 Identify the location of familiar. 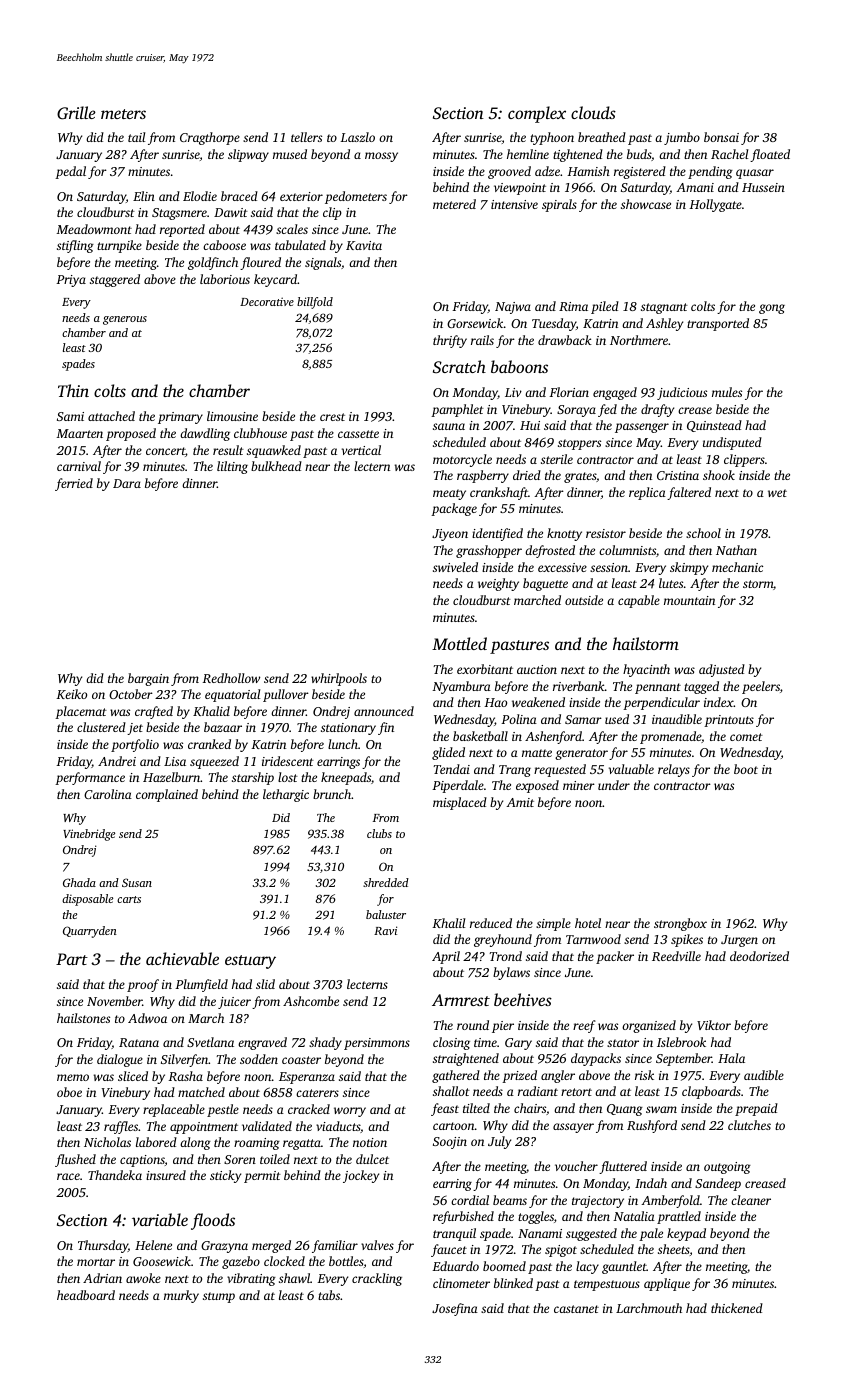
(335, 1246).
